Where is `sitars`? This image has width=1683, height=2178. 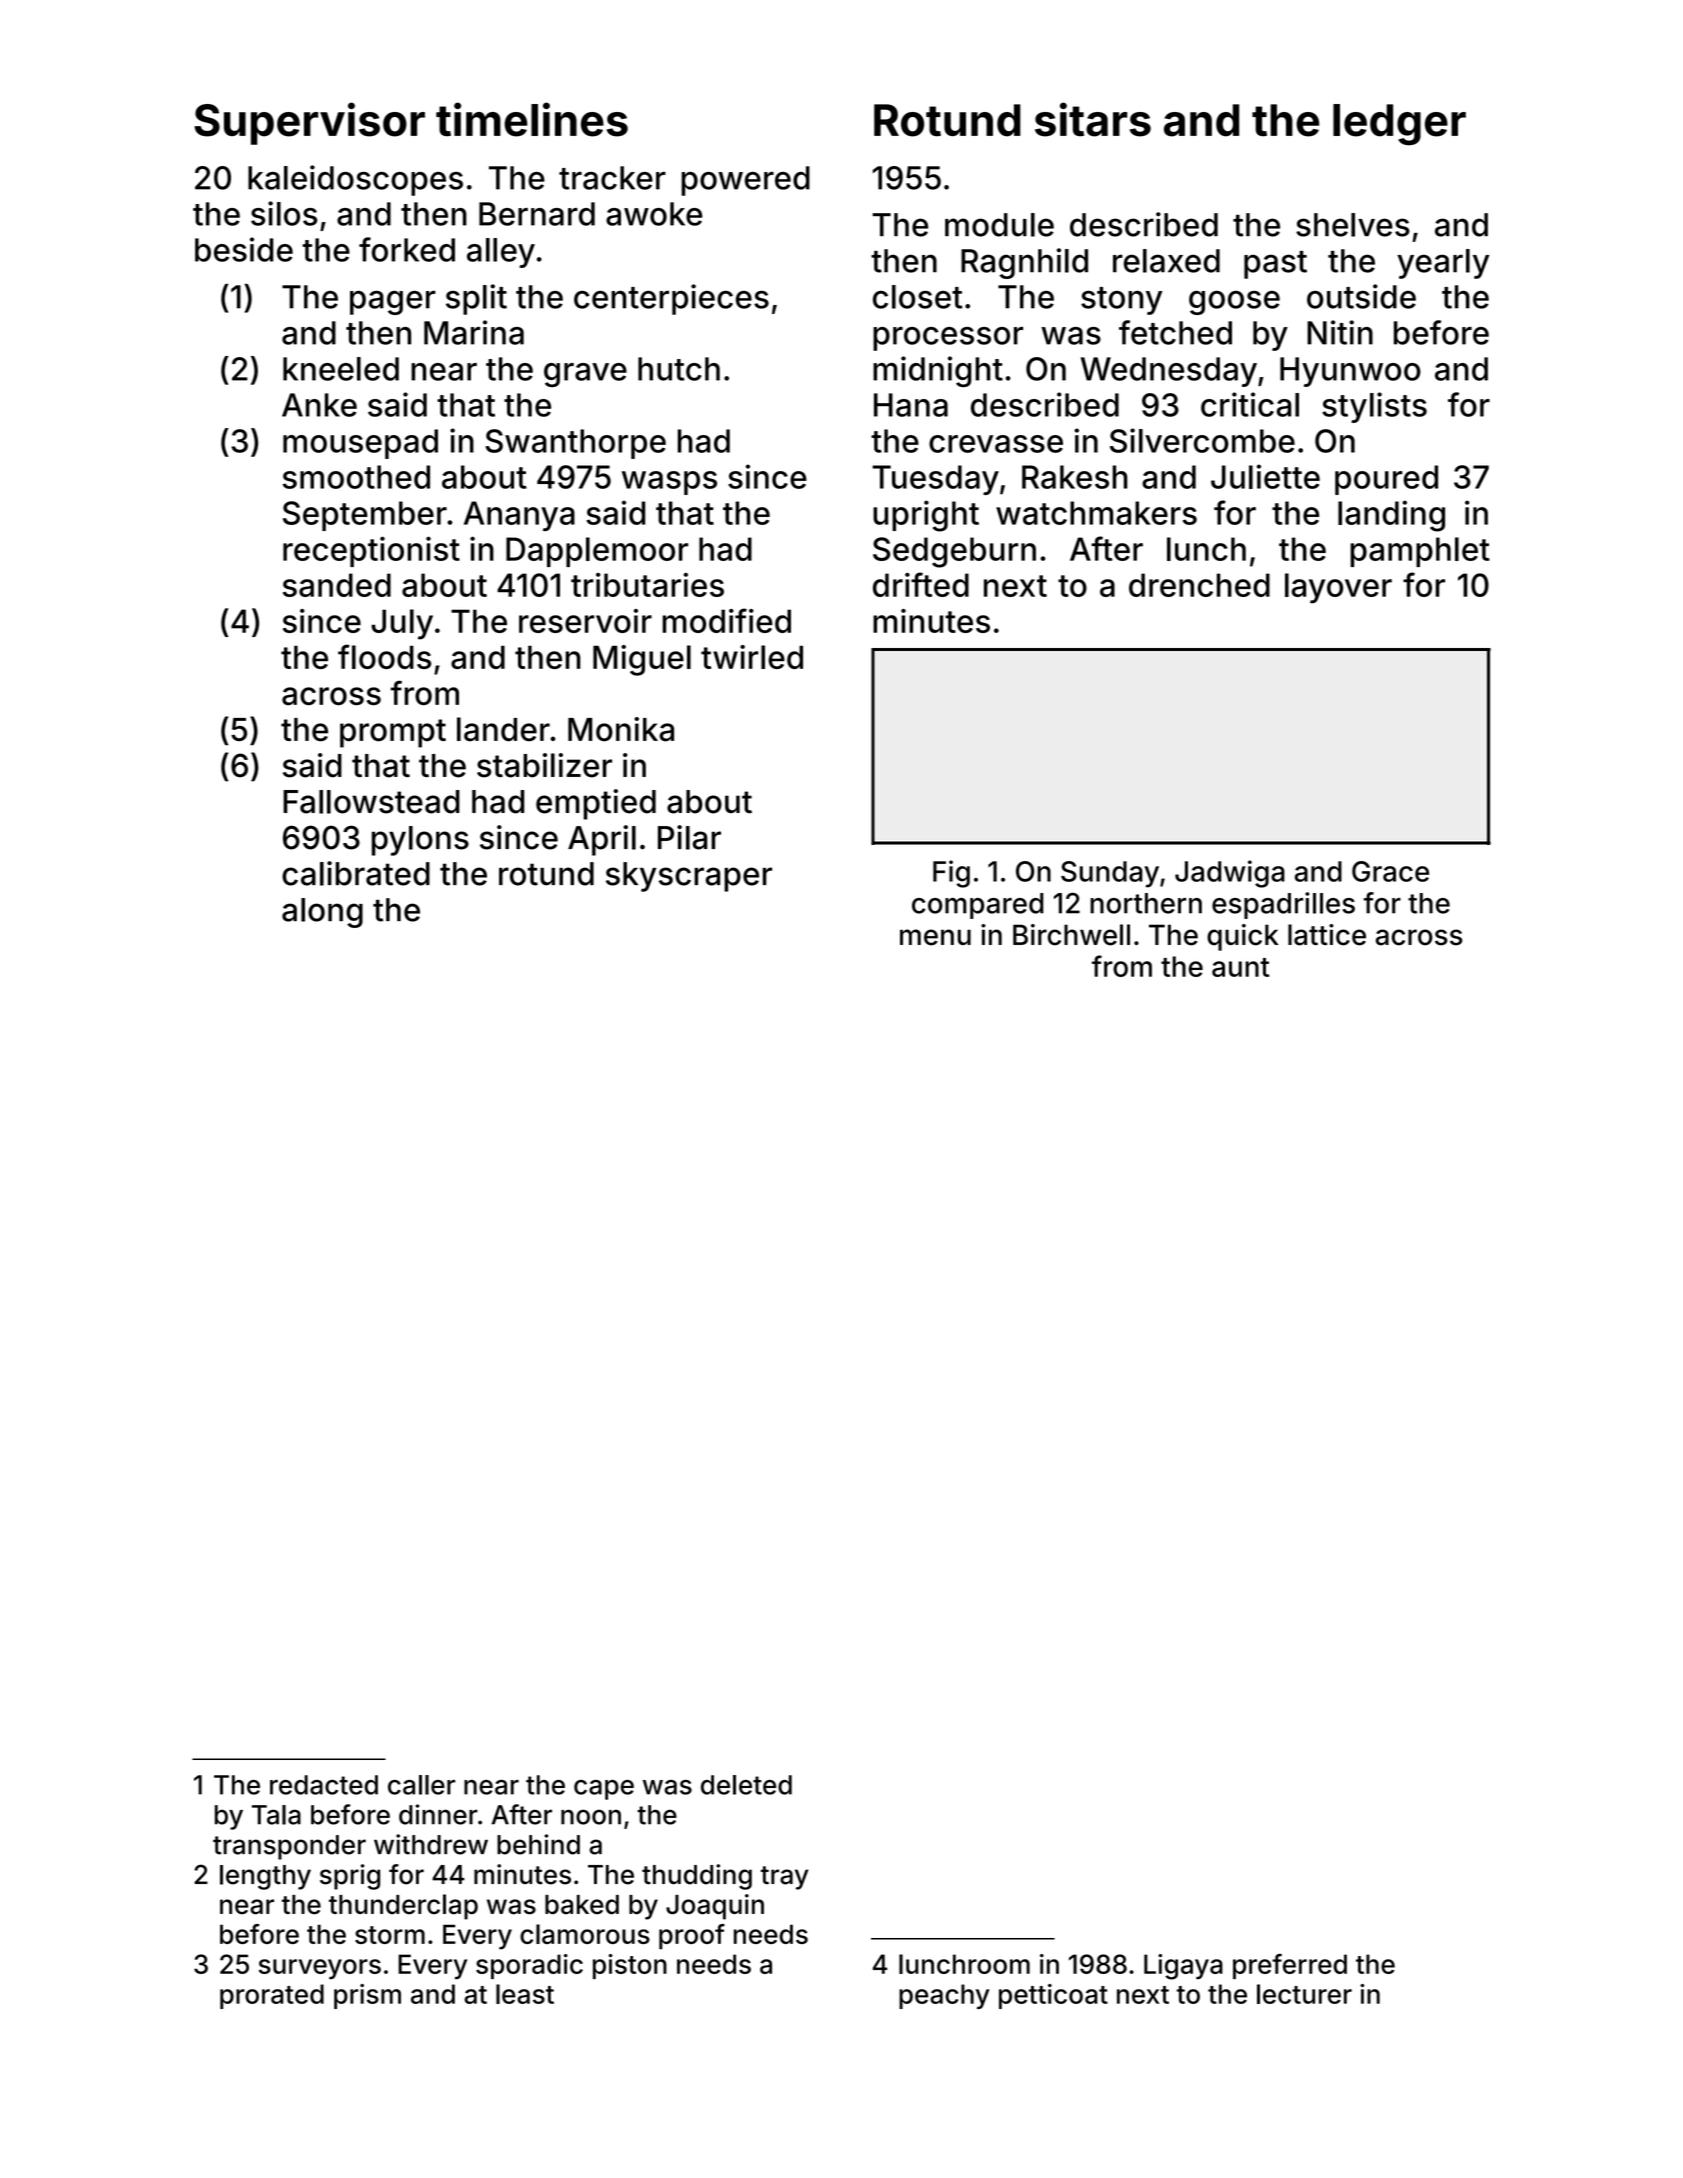
sitars is located at coordinates (1093, 119).
